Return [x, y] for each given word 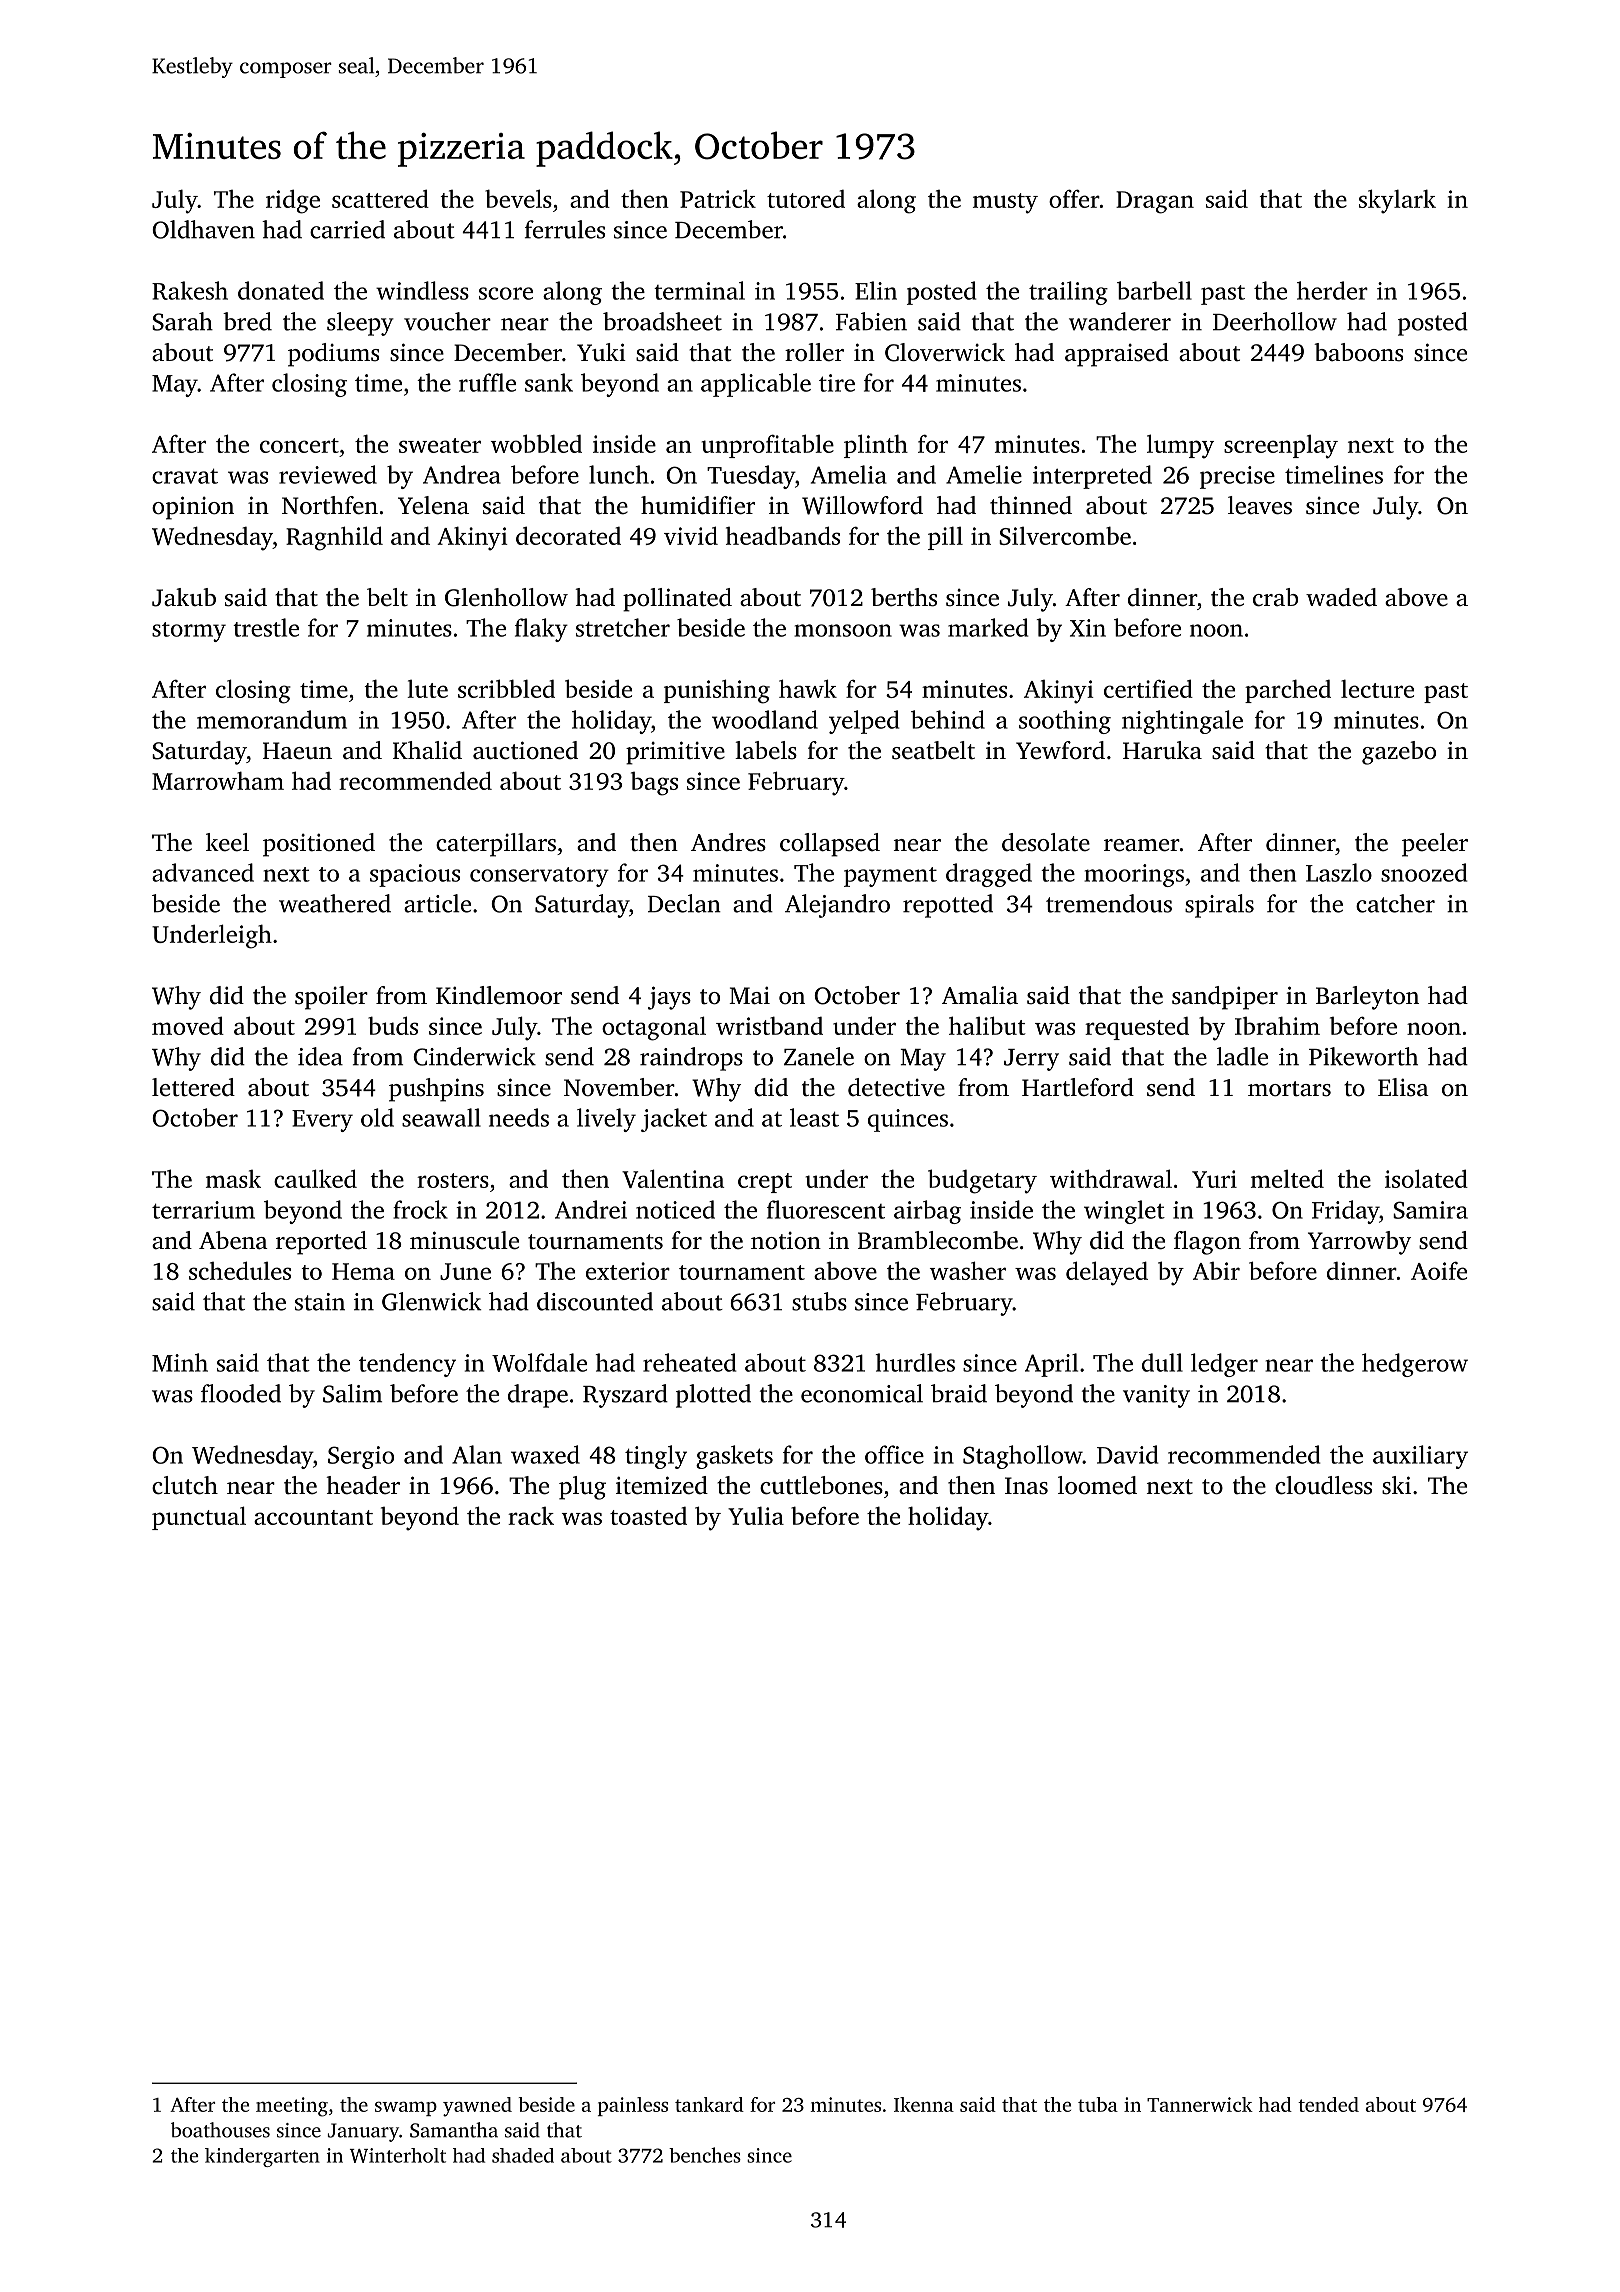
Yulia [756, 1515]
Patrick [718, 198]
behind [948, 719]
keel [227, 842]
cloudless [1323, 1485]
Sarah [182, 321]
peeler [1435, 845]
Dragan [1155, 202]
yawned [477, 2107]
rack [531, 1516]
